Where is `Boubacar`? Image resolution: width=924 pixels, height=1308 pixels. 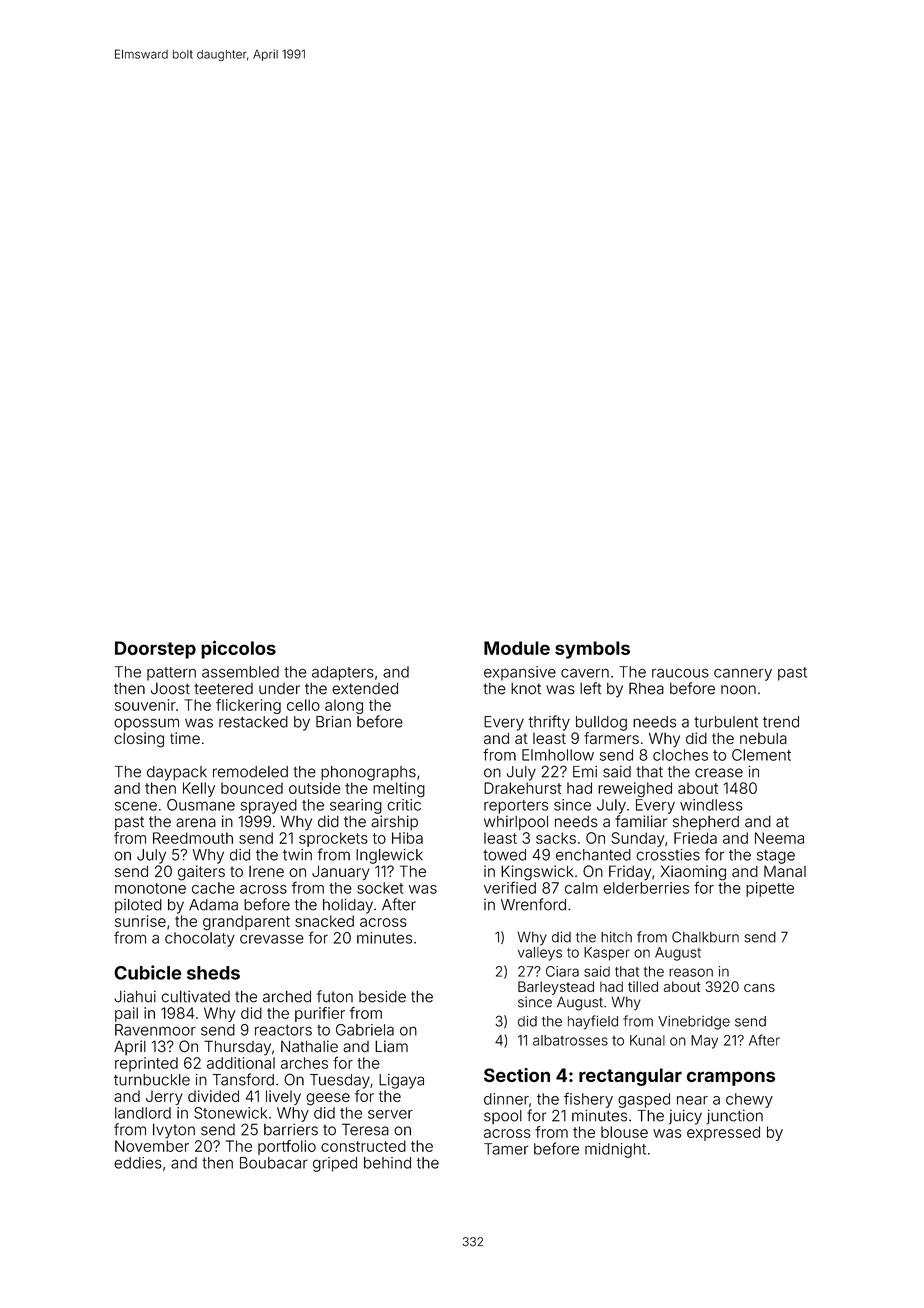
Boubacar is located at coordinates (274, 1163).
